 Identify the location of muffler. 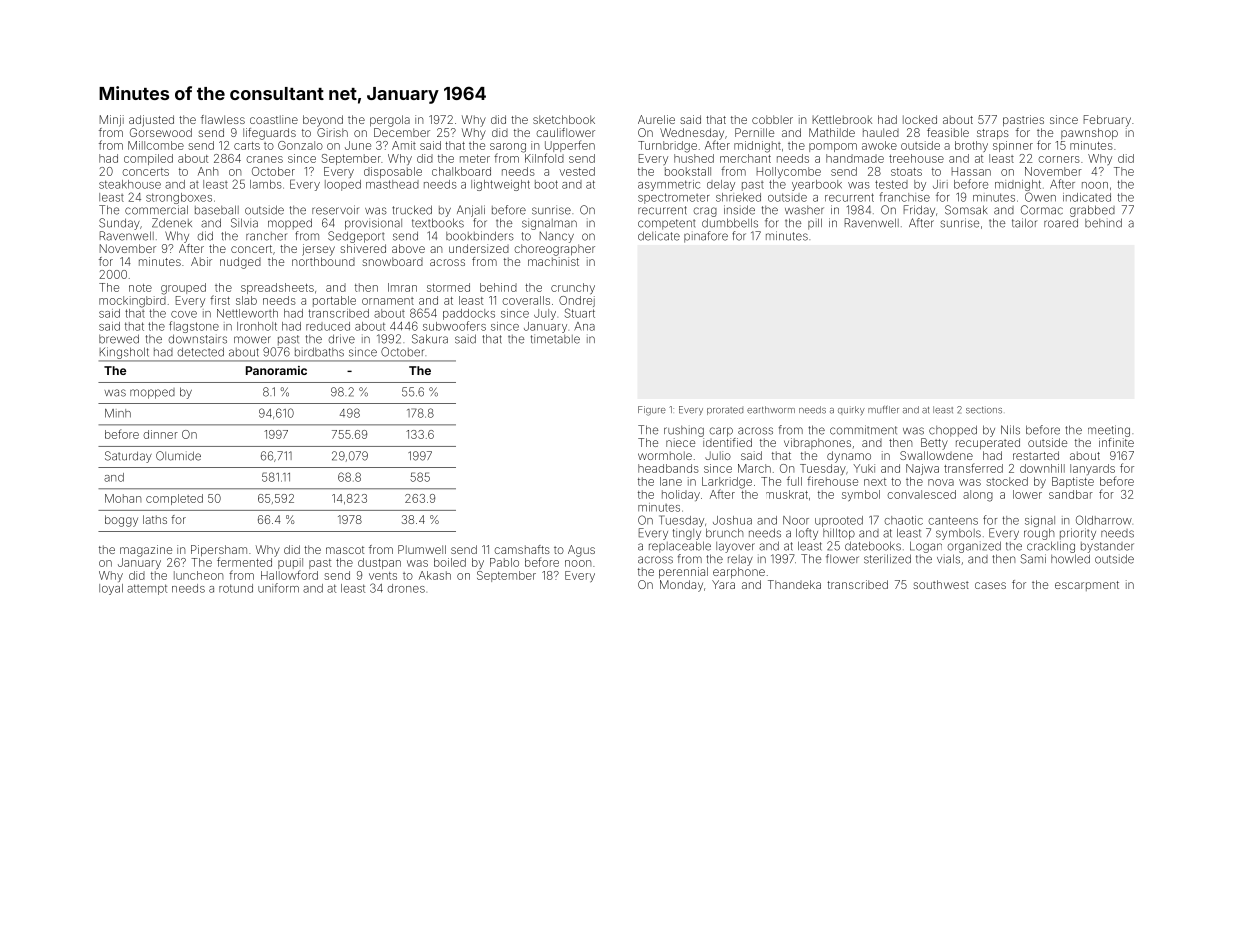
(883, 410).
